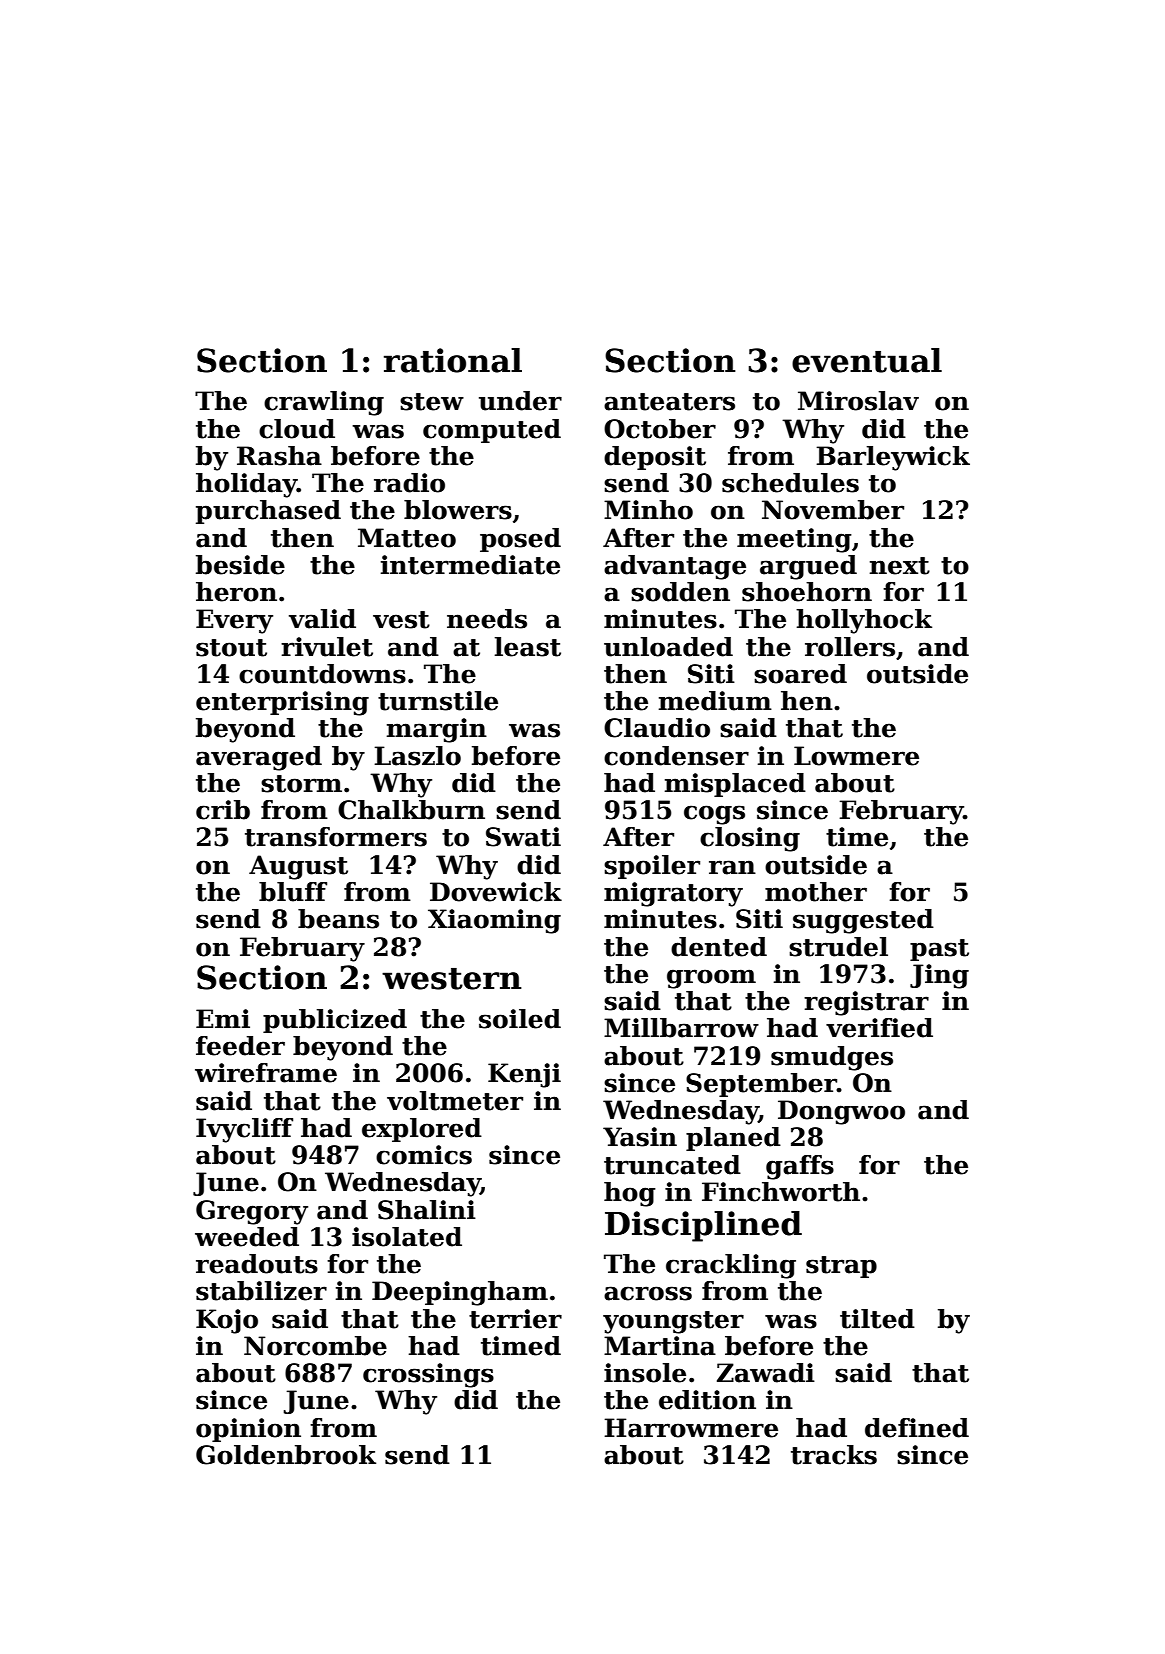 This screenshot has width=1165, height=1654. Describe the element at coordinates (640, 1137) in the screenshot. I see `Yasin` at that location.
